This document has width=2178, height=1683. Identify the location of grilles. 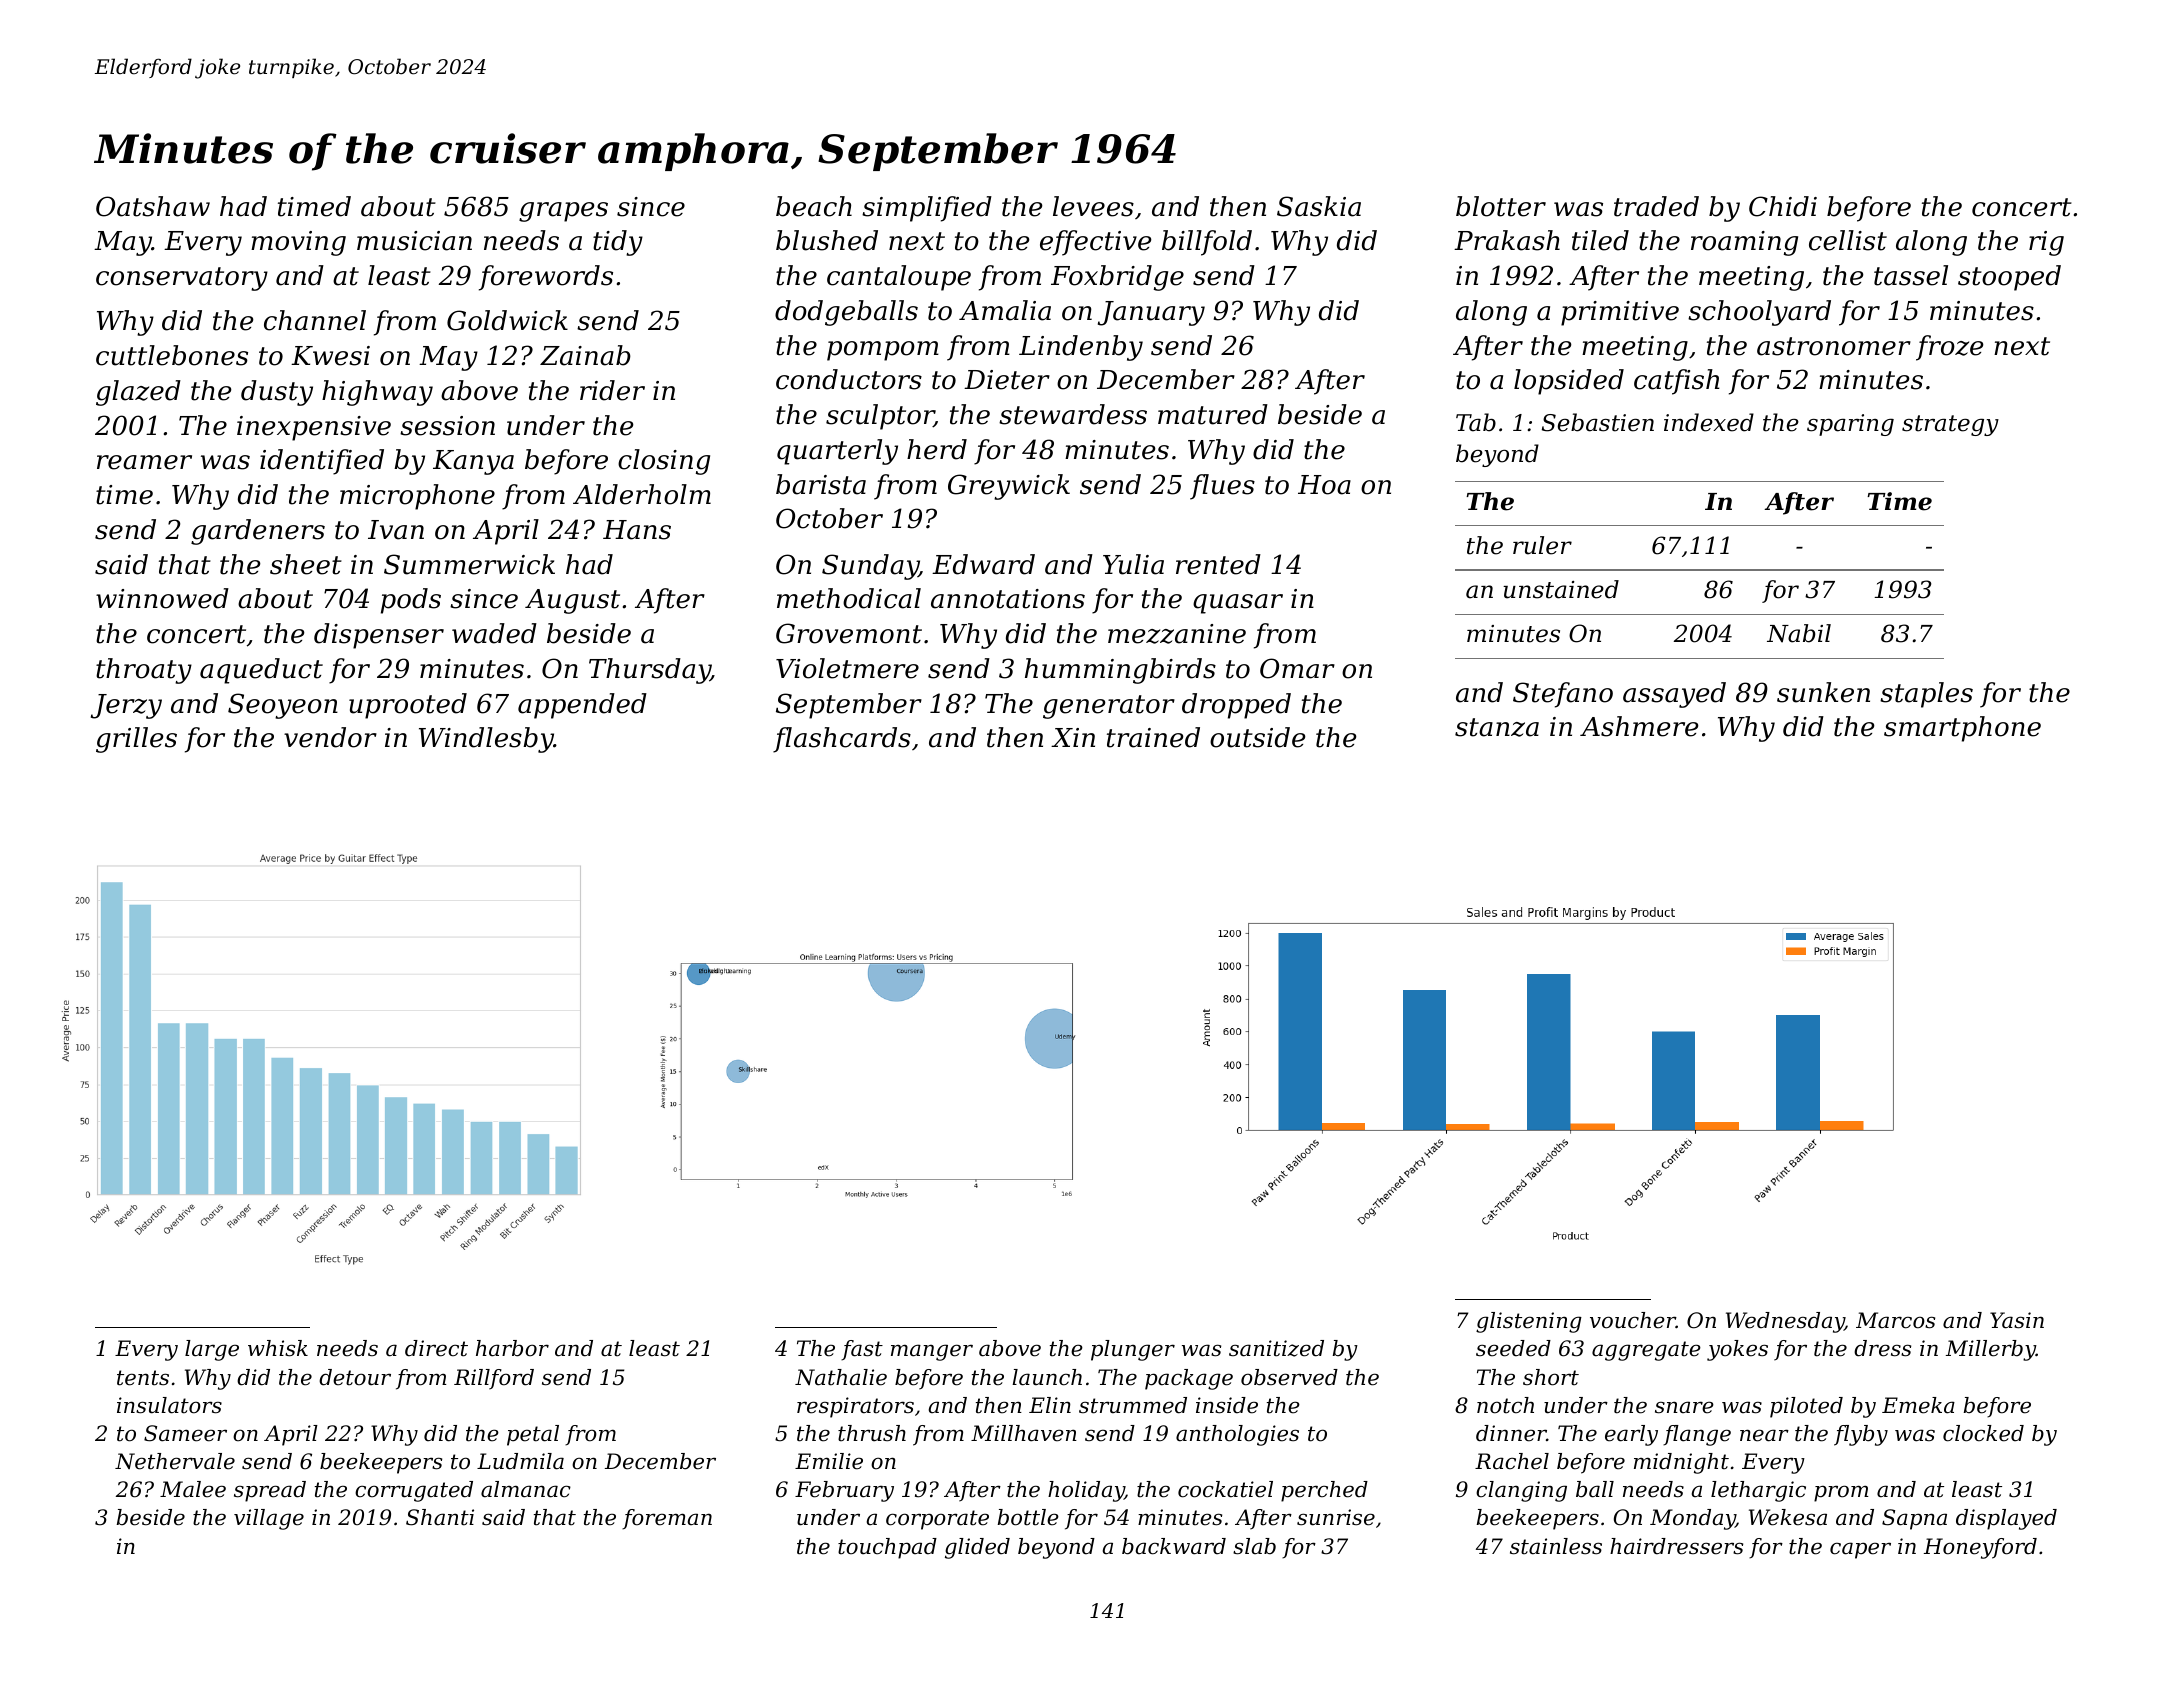
(136, 740).
